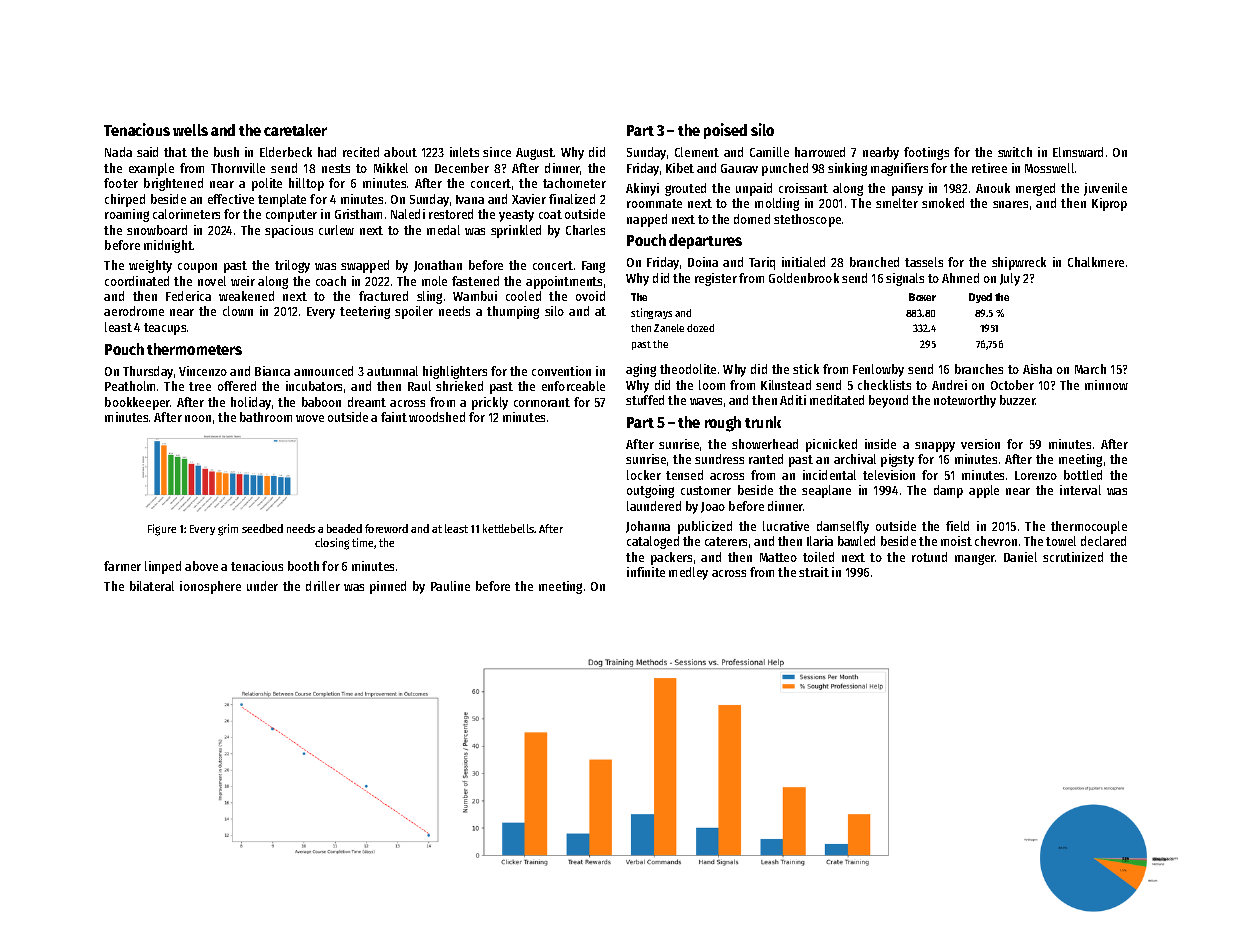  Describe the element at coordinates (725, 131) in the screenshot. I see `poised` at that location.
